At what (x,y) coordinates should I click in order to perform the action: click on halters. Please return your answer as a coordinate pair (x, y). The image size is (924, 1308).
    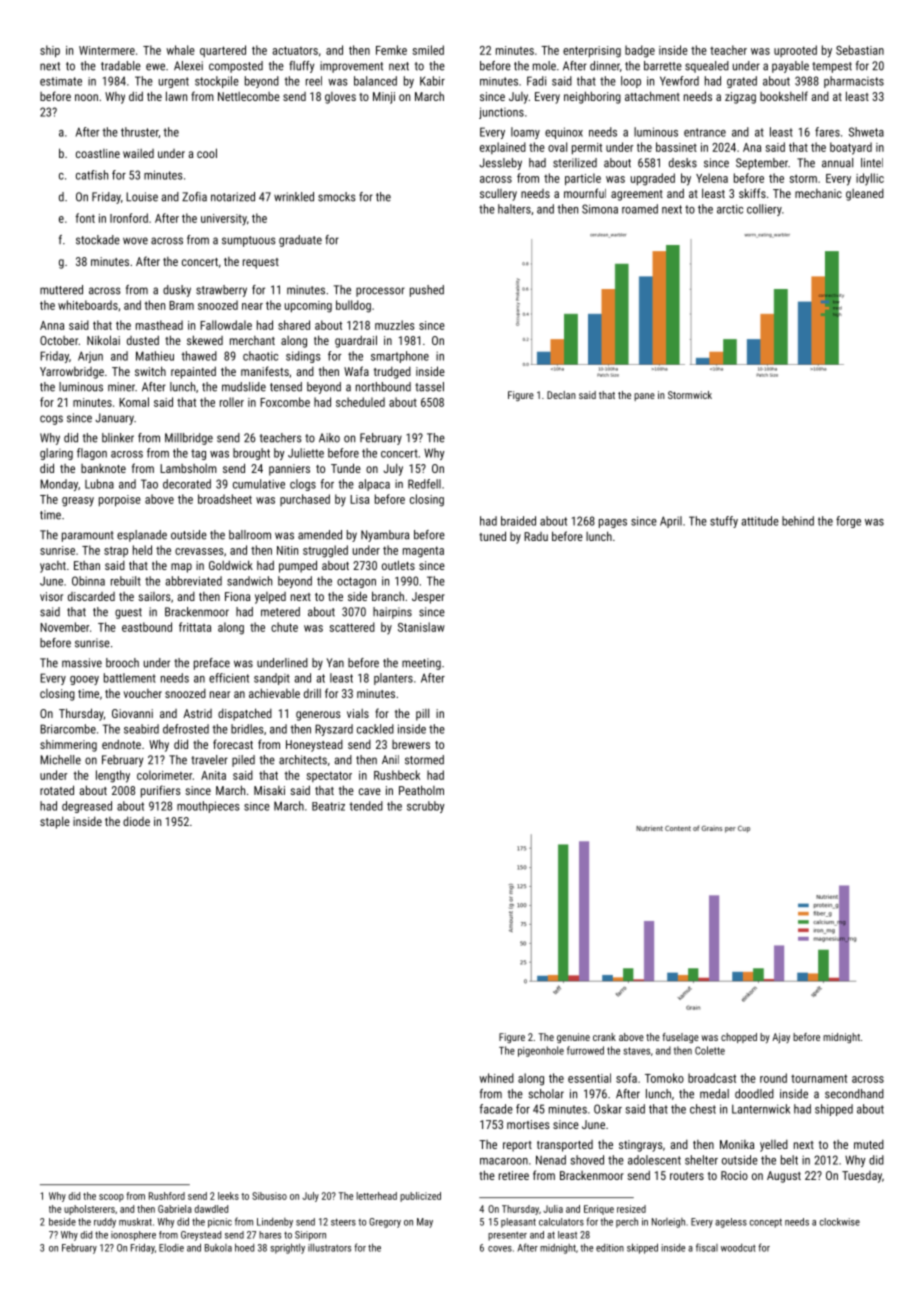
    Looking at the image, I should click on (514, 209).
